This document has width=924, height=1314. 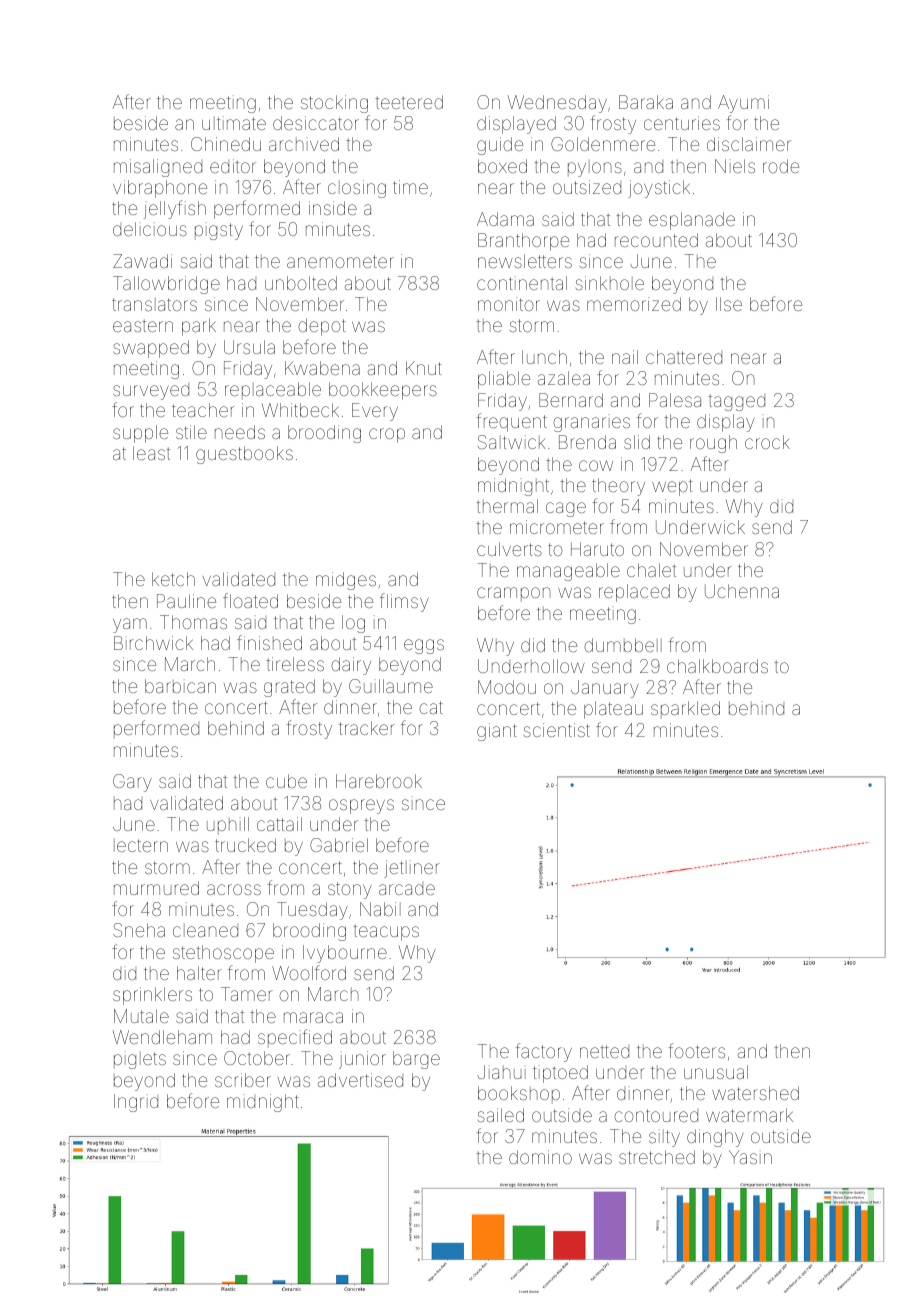 What do you see at coordinates (424, 646) in the document?
I see `eggs` at bounding box center [424, 646].
